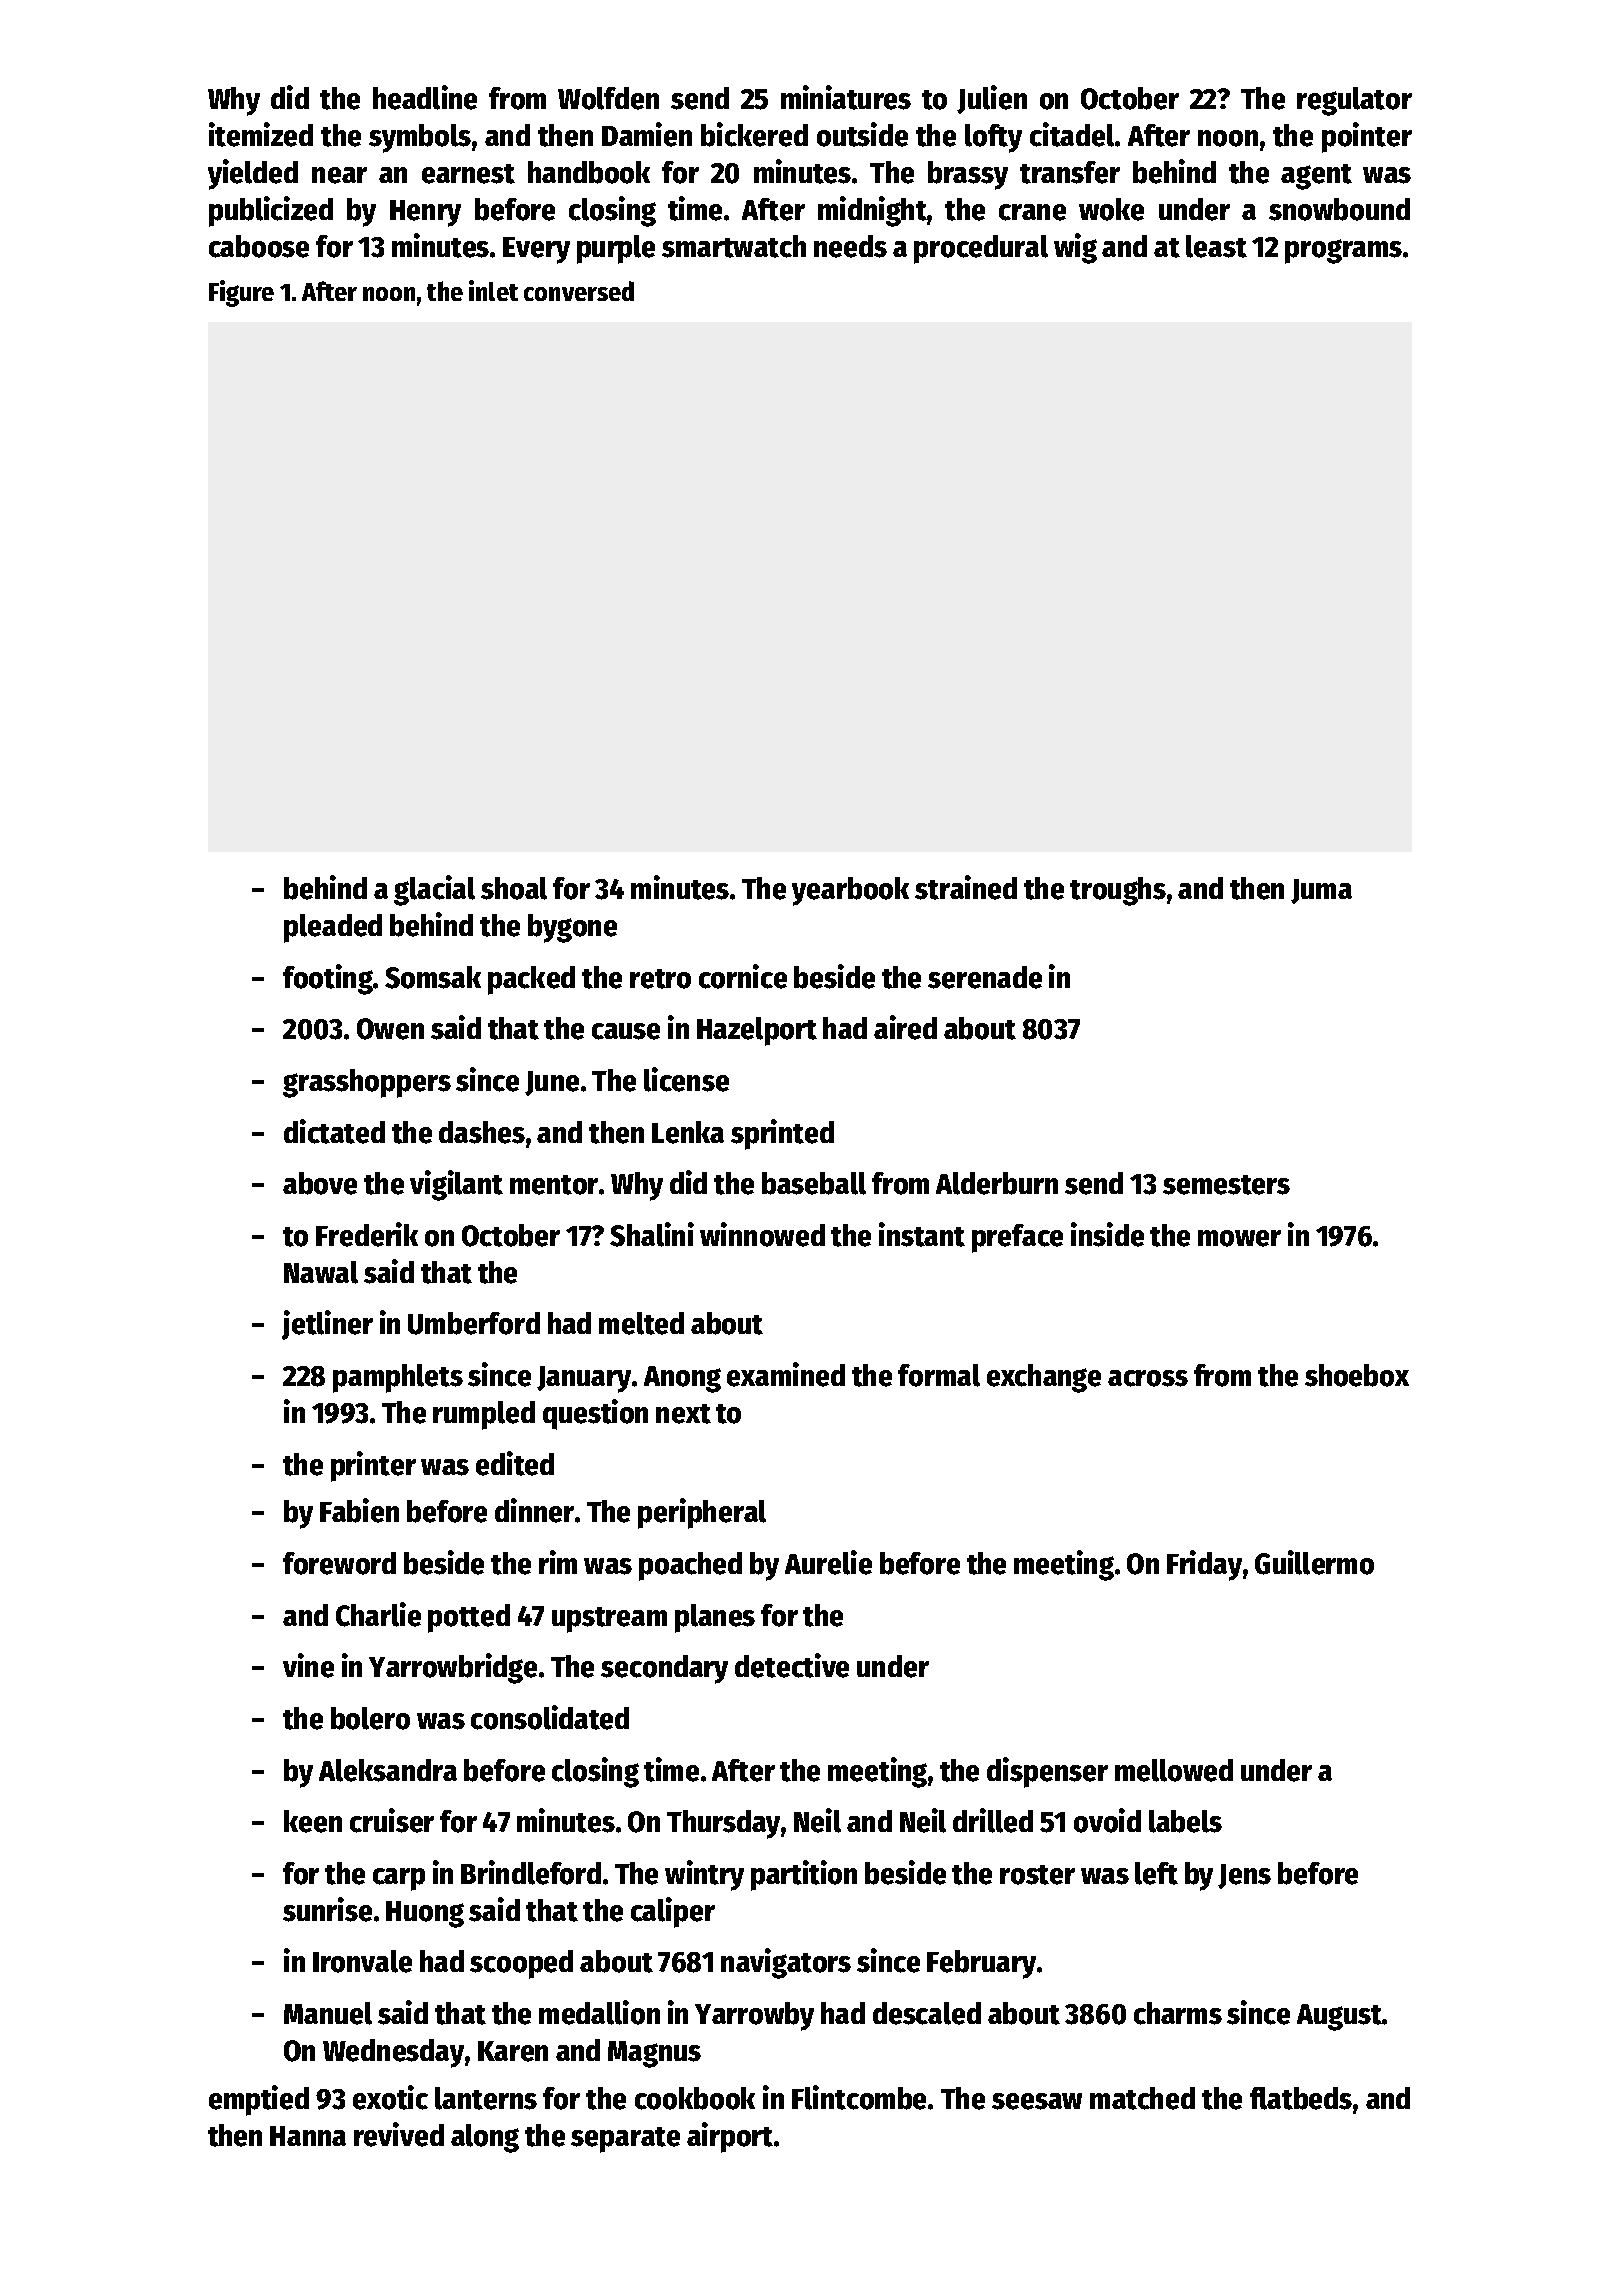 Image resolution: width=1620 pixels, height=2292 pixels. Describe the element at coordinates (1204, 1565) in the screenshot. I see `Friday` at that location.
